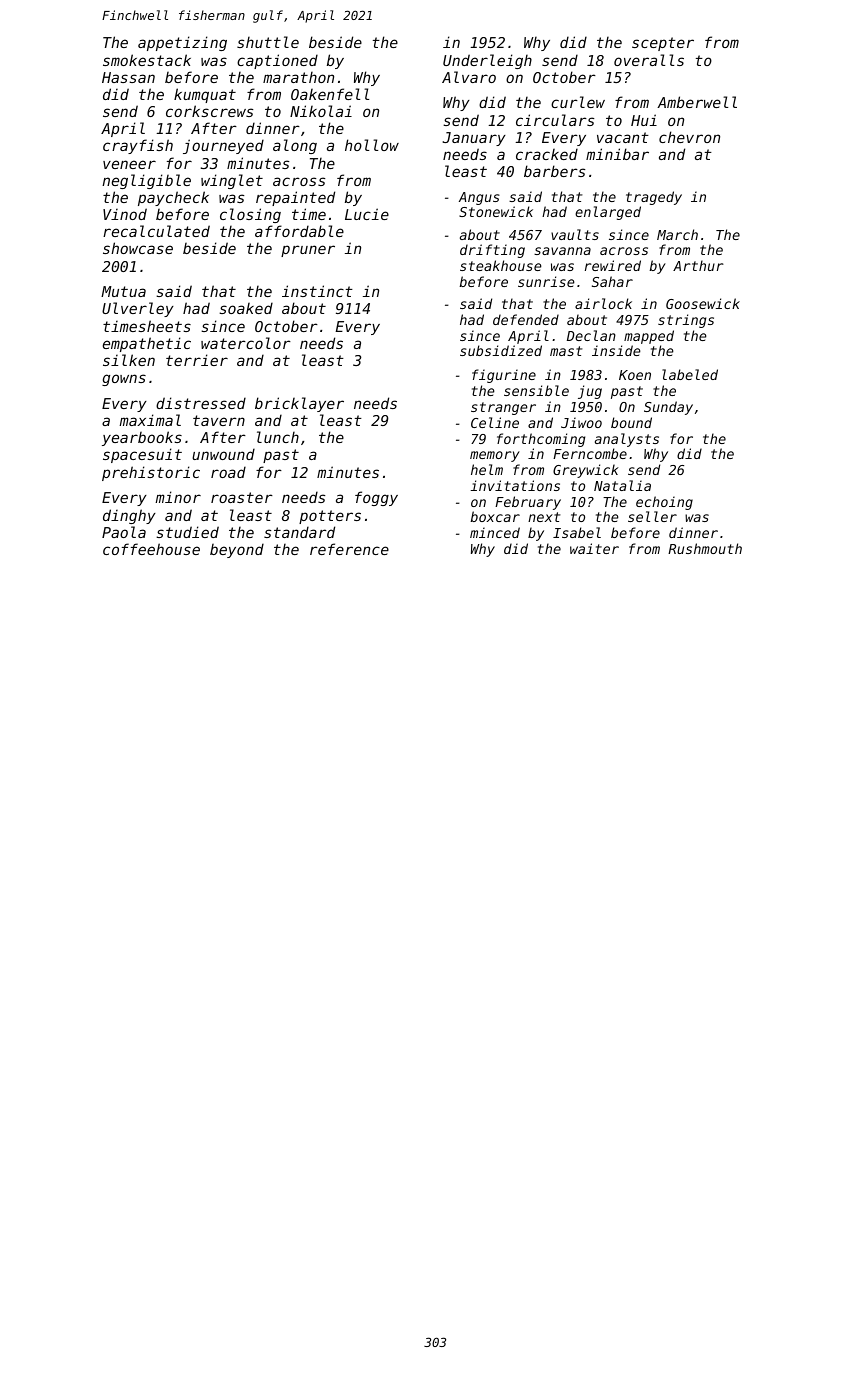 This screenshot has width=849, height=1400. I want to click on scepter, so click(663, 44).
